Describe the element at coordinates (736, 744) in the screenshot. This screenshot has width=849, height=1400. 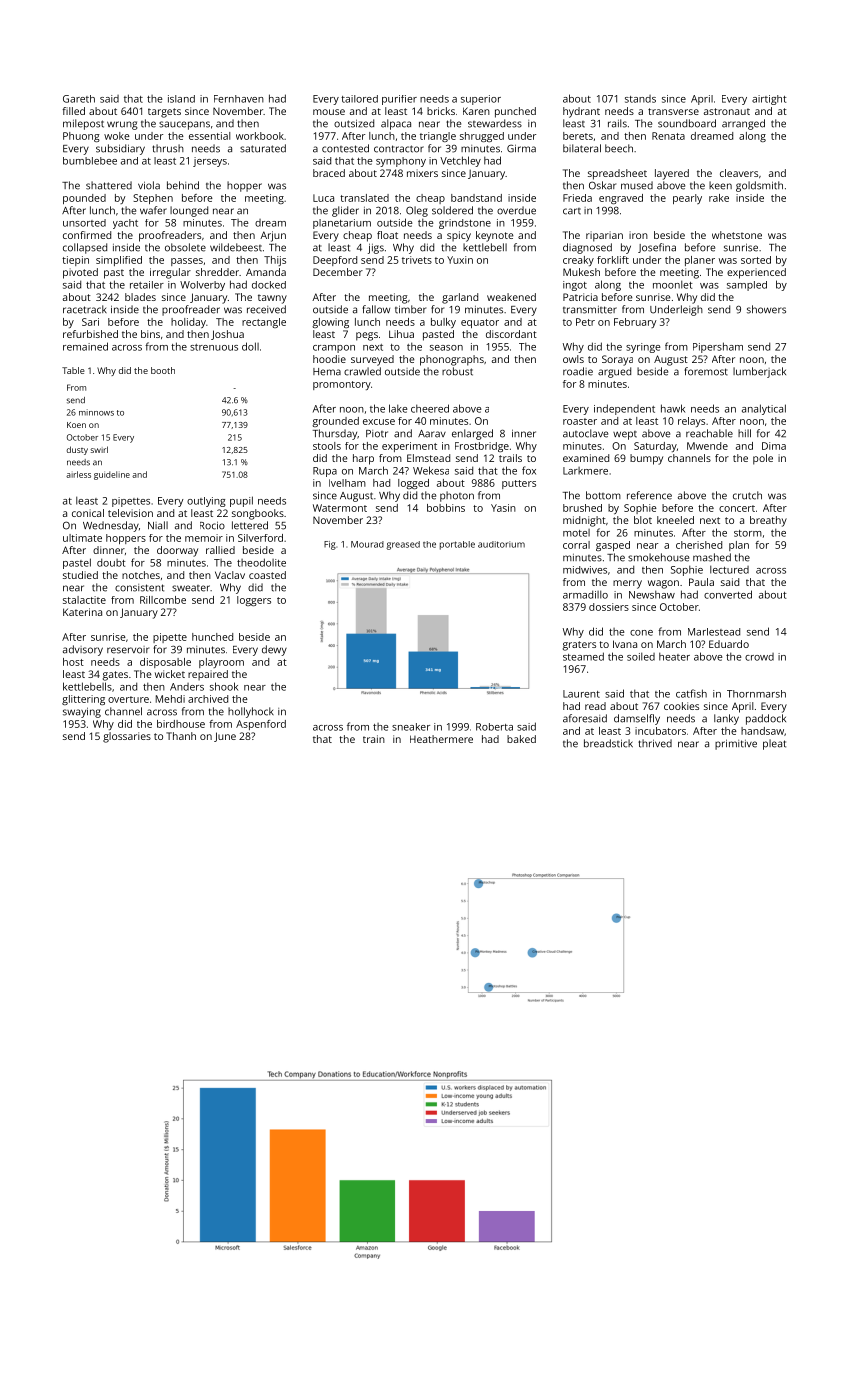
I see `primitive` at that location.
